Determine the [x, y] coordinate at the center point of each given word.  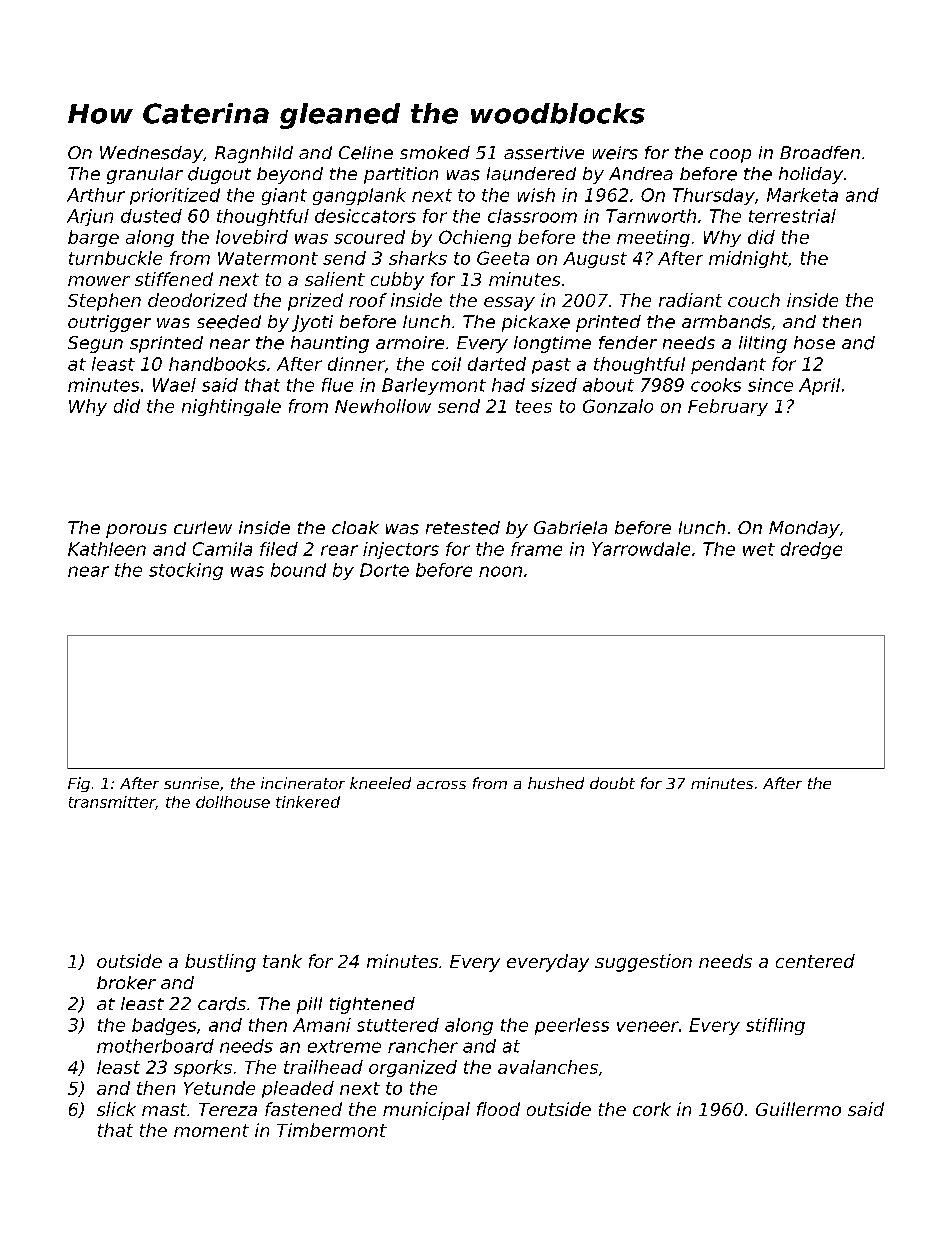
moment [211, 1130]
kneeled [380, 783]
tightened [372, 1005]
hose [814, 342]
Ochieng [475, 238]
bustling [220, 963]
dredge [811, 550]
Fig [79, 784]
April [819, 386]
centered [815, 961]
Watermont [268, 258]
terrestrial [792, 216]
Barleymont [434, 386]
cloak [355, 527]
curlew [203, 527]
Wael [174, 385]
